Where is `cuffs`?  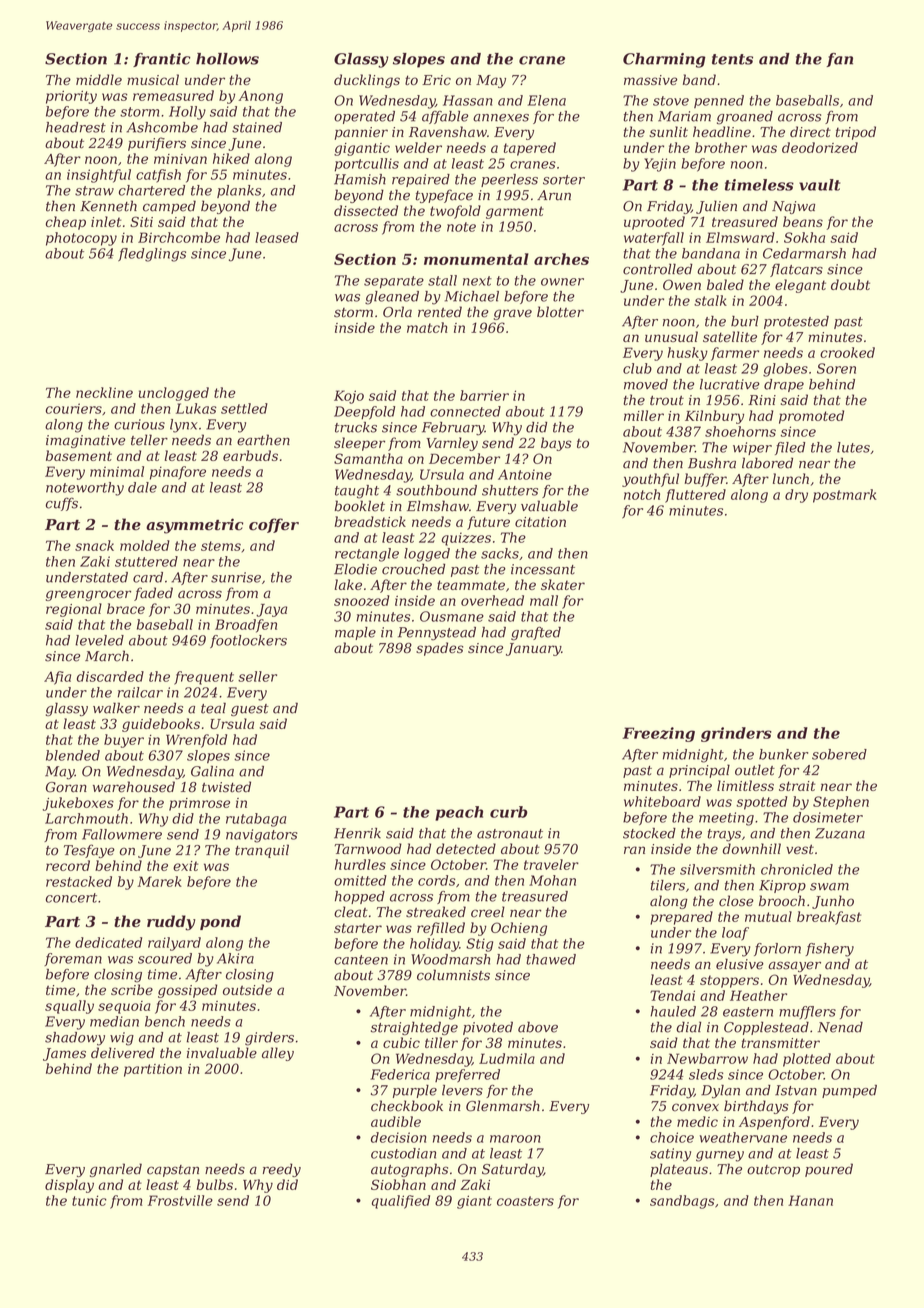 cuffs is located at coordinates (62, 504).
